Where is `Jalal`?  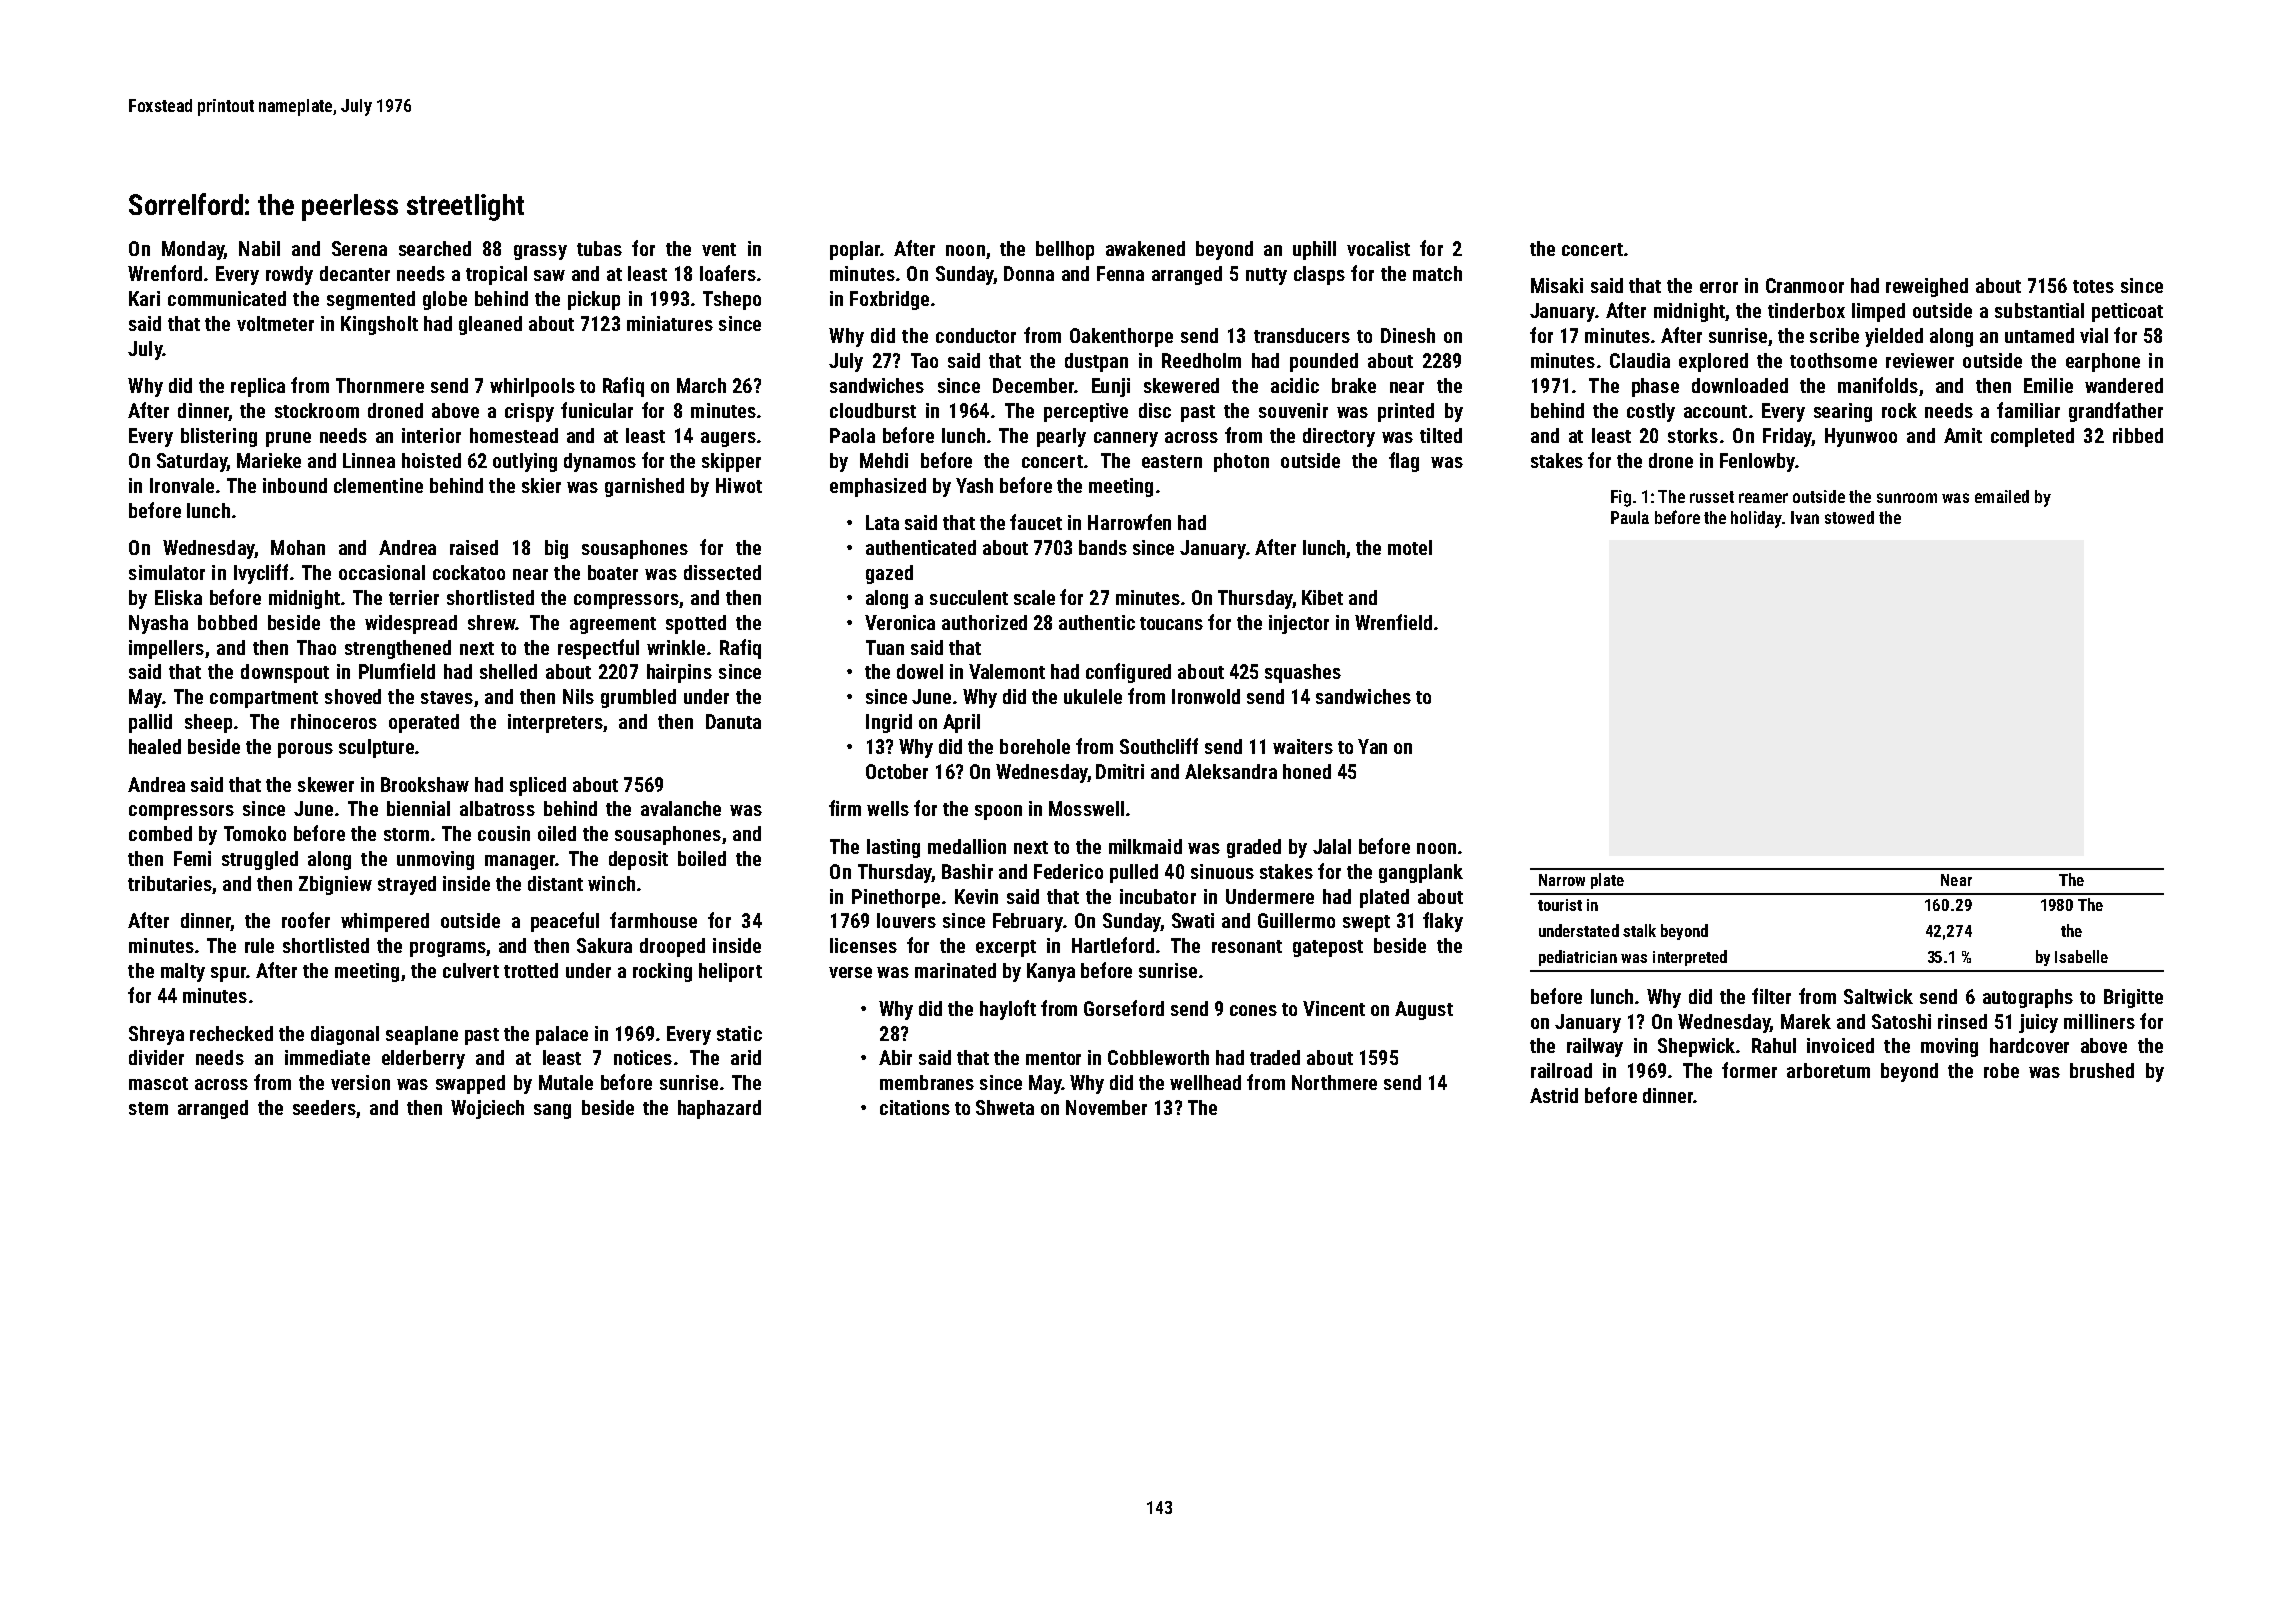
Jalal is located at coordinates (1332, 846).
